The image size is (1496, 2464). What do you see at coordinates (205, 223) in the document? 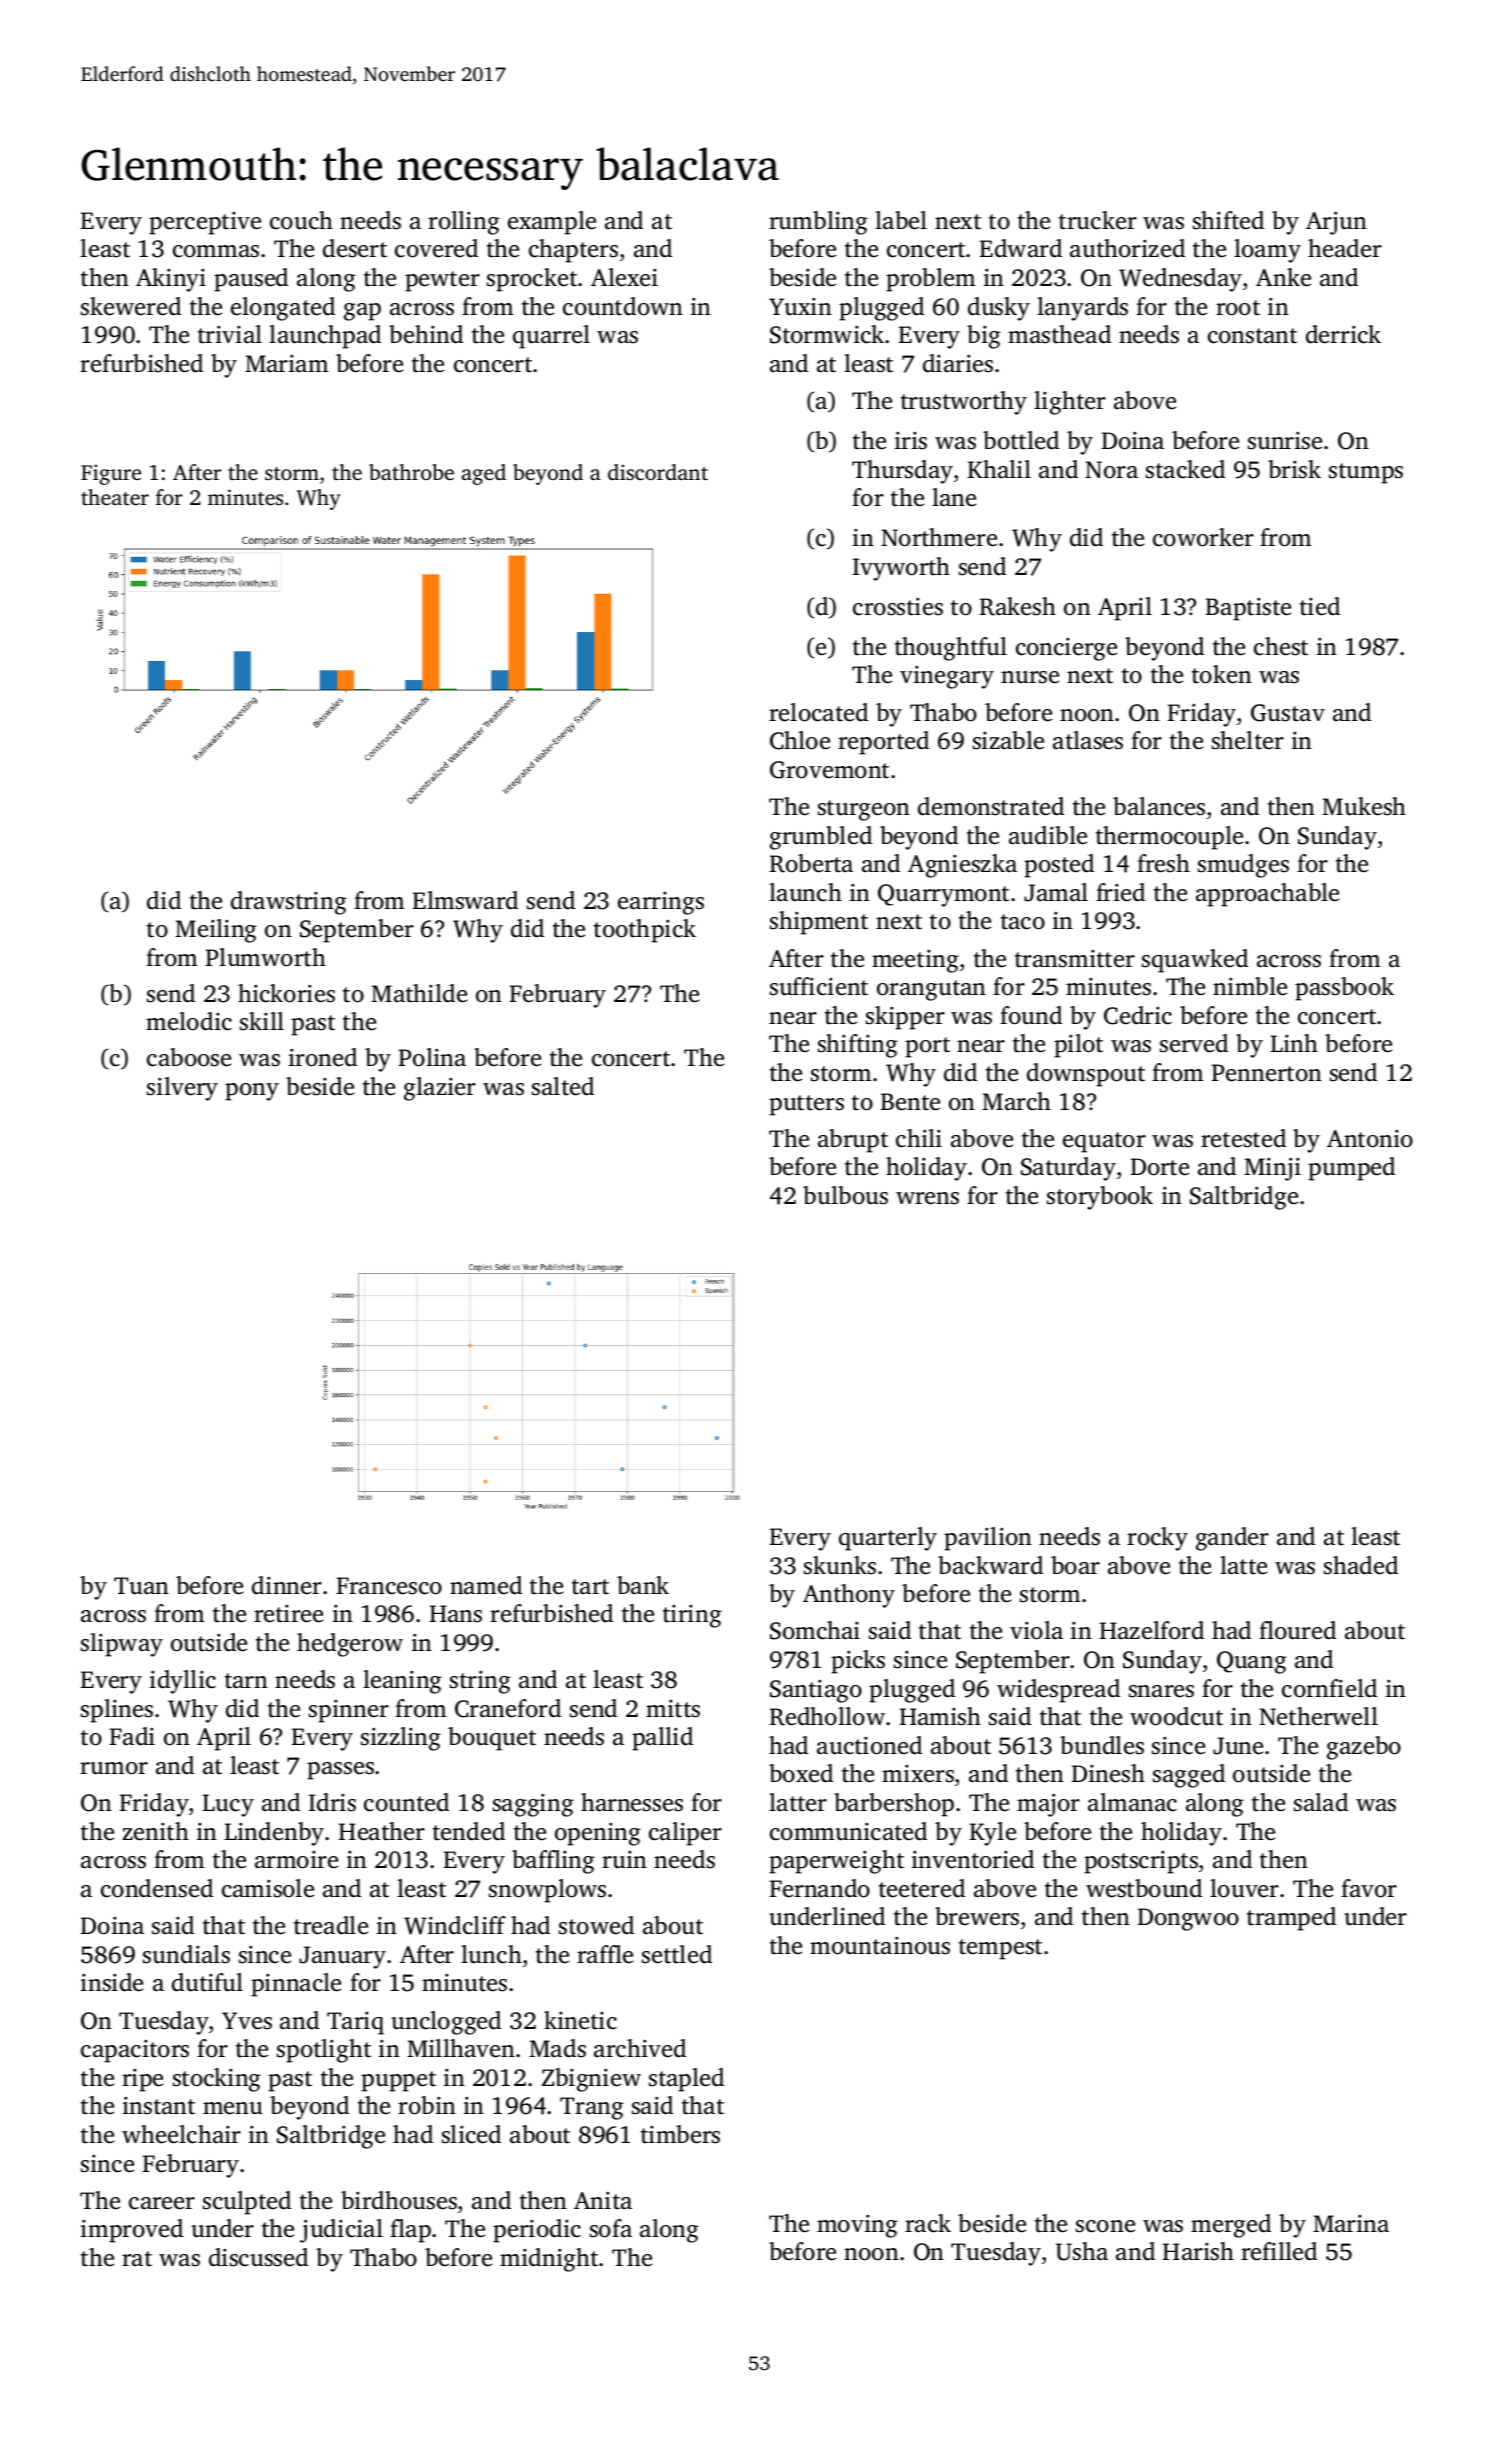
I see `perceptive` at bounding box center [205, 223].
